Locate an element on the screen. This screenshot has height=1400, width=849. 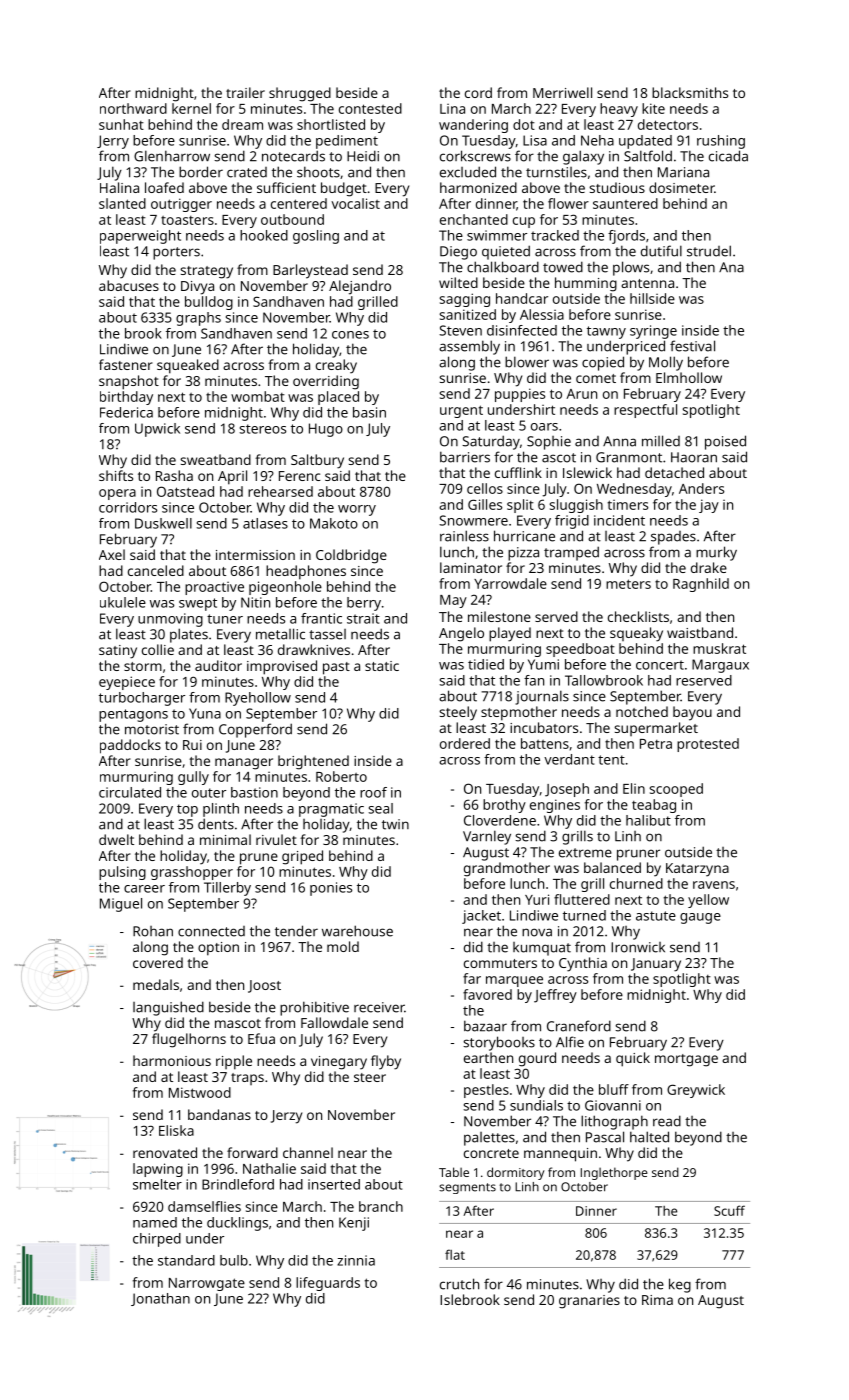
opera is located at coordinates (117, 494).
